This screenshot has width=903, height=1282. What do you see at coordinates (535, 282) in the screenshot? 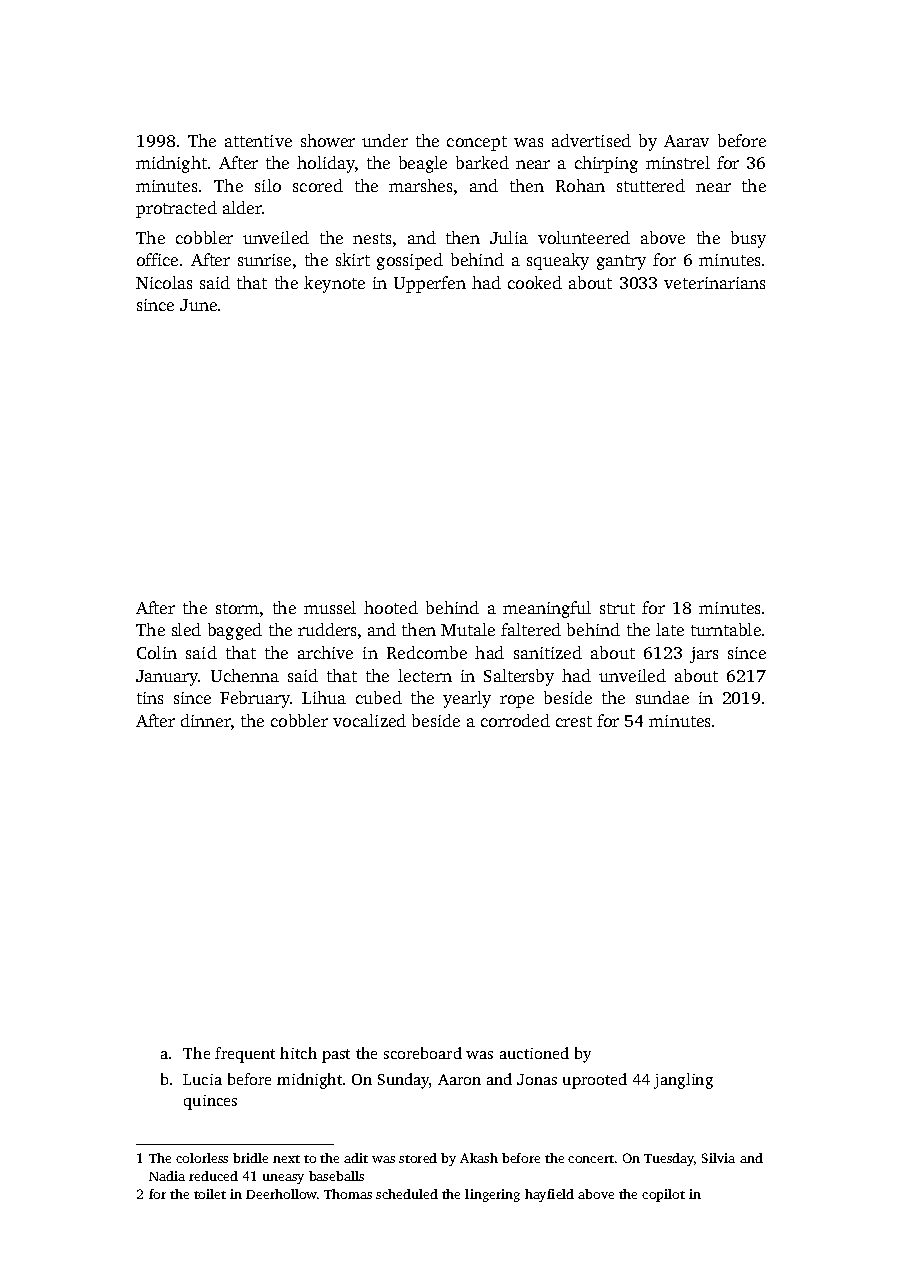
I see `cooked` at bounding box center [535, 282].
